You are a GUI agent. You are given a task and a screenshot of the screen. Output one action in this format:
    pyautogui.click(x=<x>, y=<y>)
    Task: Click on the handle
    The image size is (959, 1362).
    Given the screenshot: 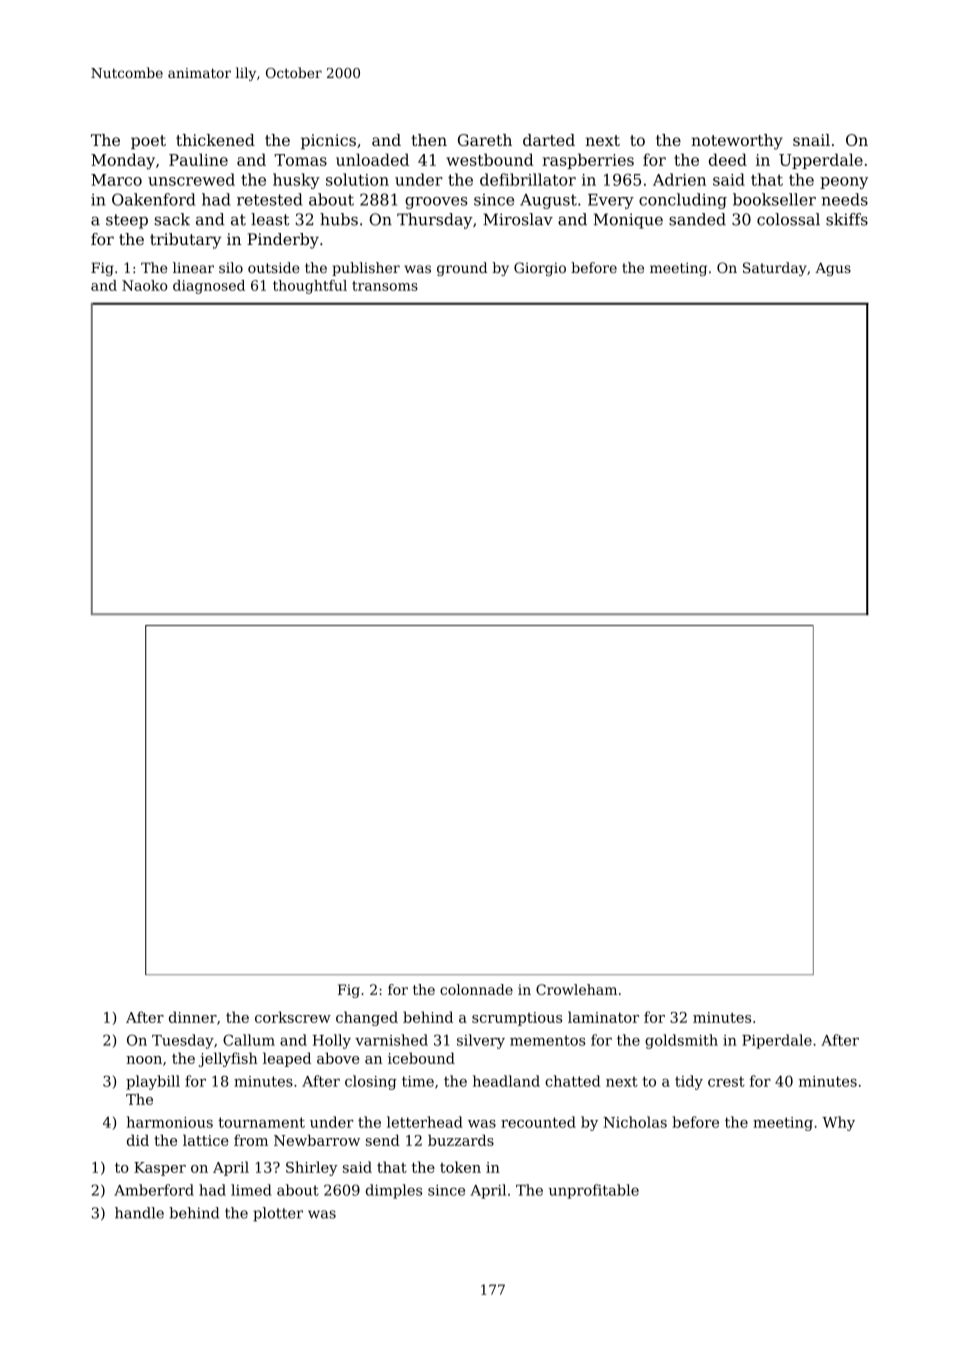 What is the action you would take?
    pyautogui.click(x=139, y=1213)
